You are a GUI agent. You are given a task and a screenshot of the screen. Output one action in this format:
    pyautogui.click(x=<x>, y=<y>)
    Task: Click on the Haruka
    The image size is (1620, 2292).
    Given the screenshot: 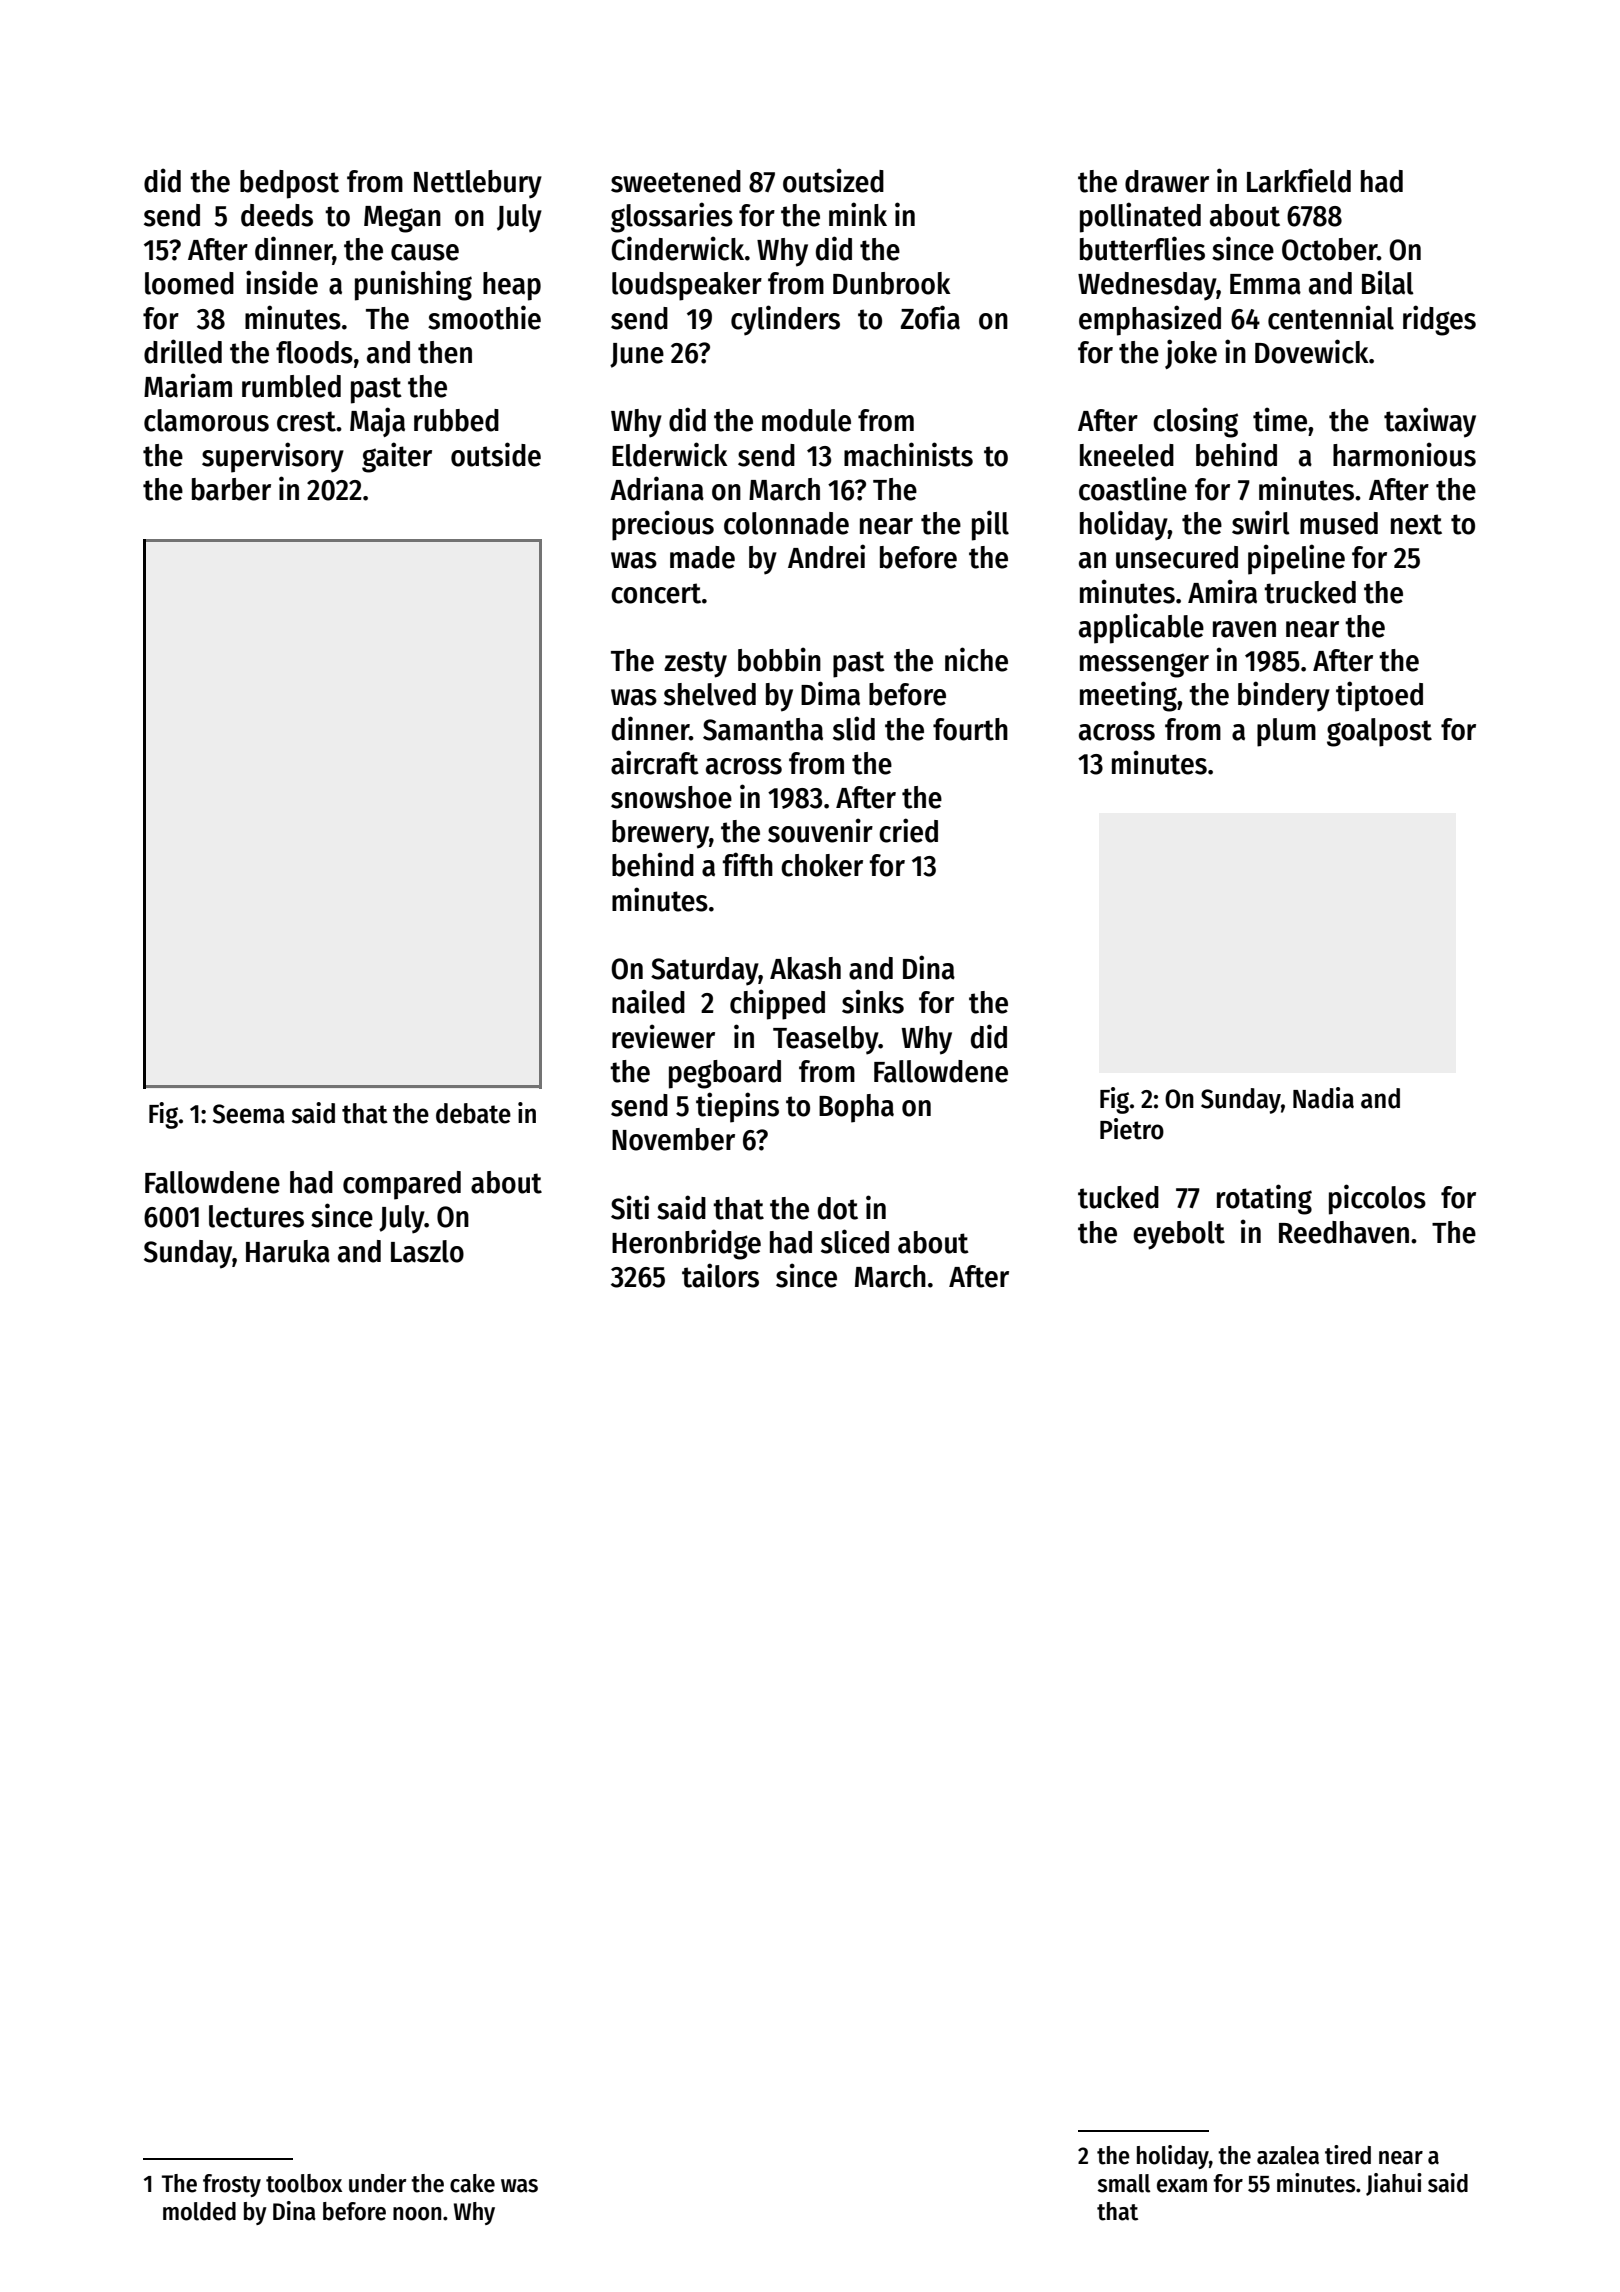 What is the action you would take?
    pyautogui.click(x=288, y=1251)
